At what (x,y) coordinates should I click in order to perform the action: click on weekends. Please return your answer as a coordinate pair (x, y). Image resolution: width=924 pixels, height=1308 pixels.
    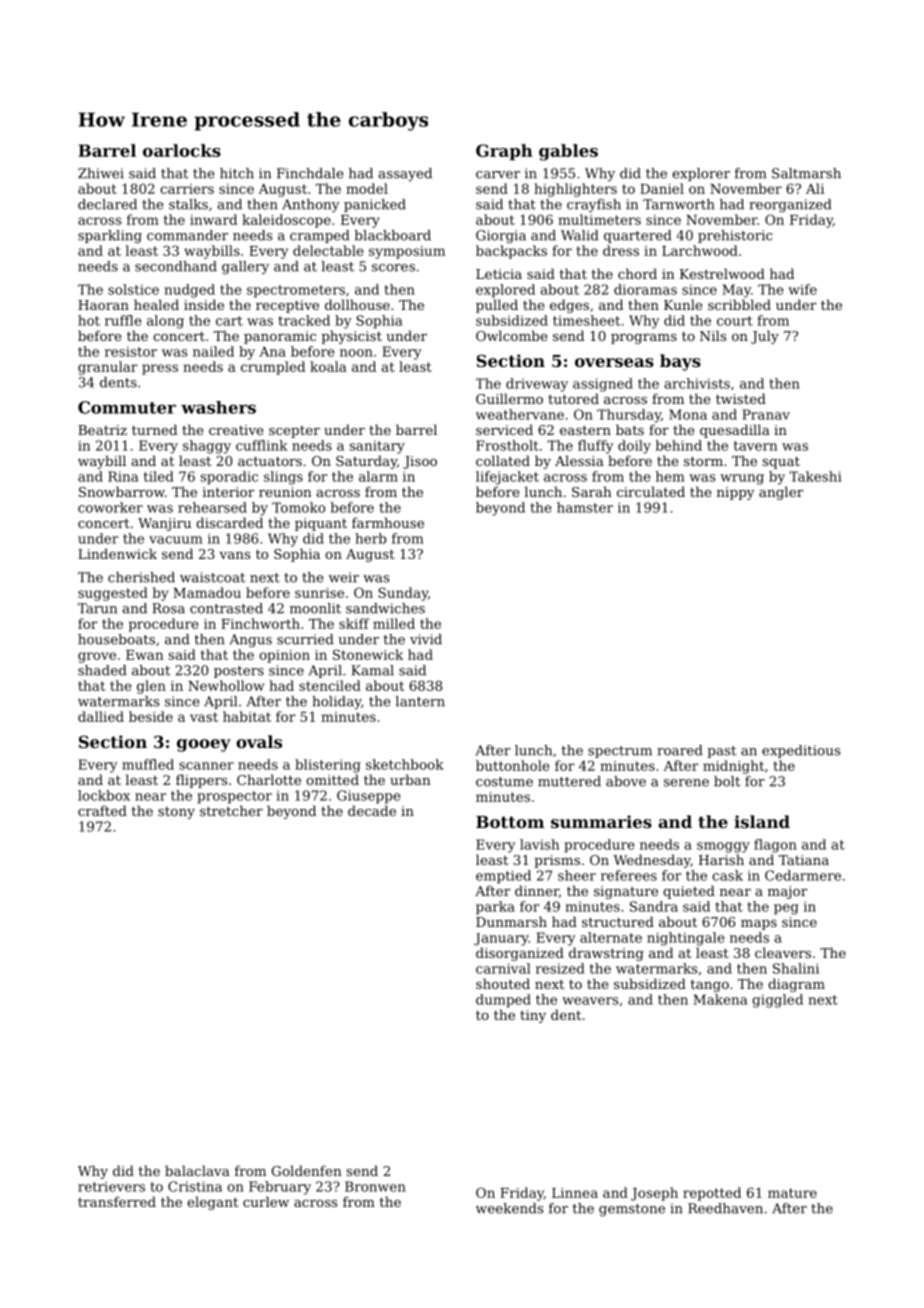
    Looking at the image, I should click on (509, 1208).
